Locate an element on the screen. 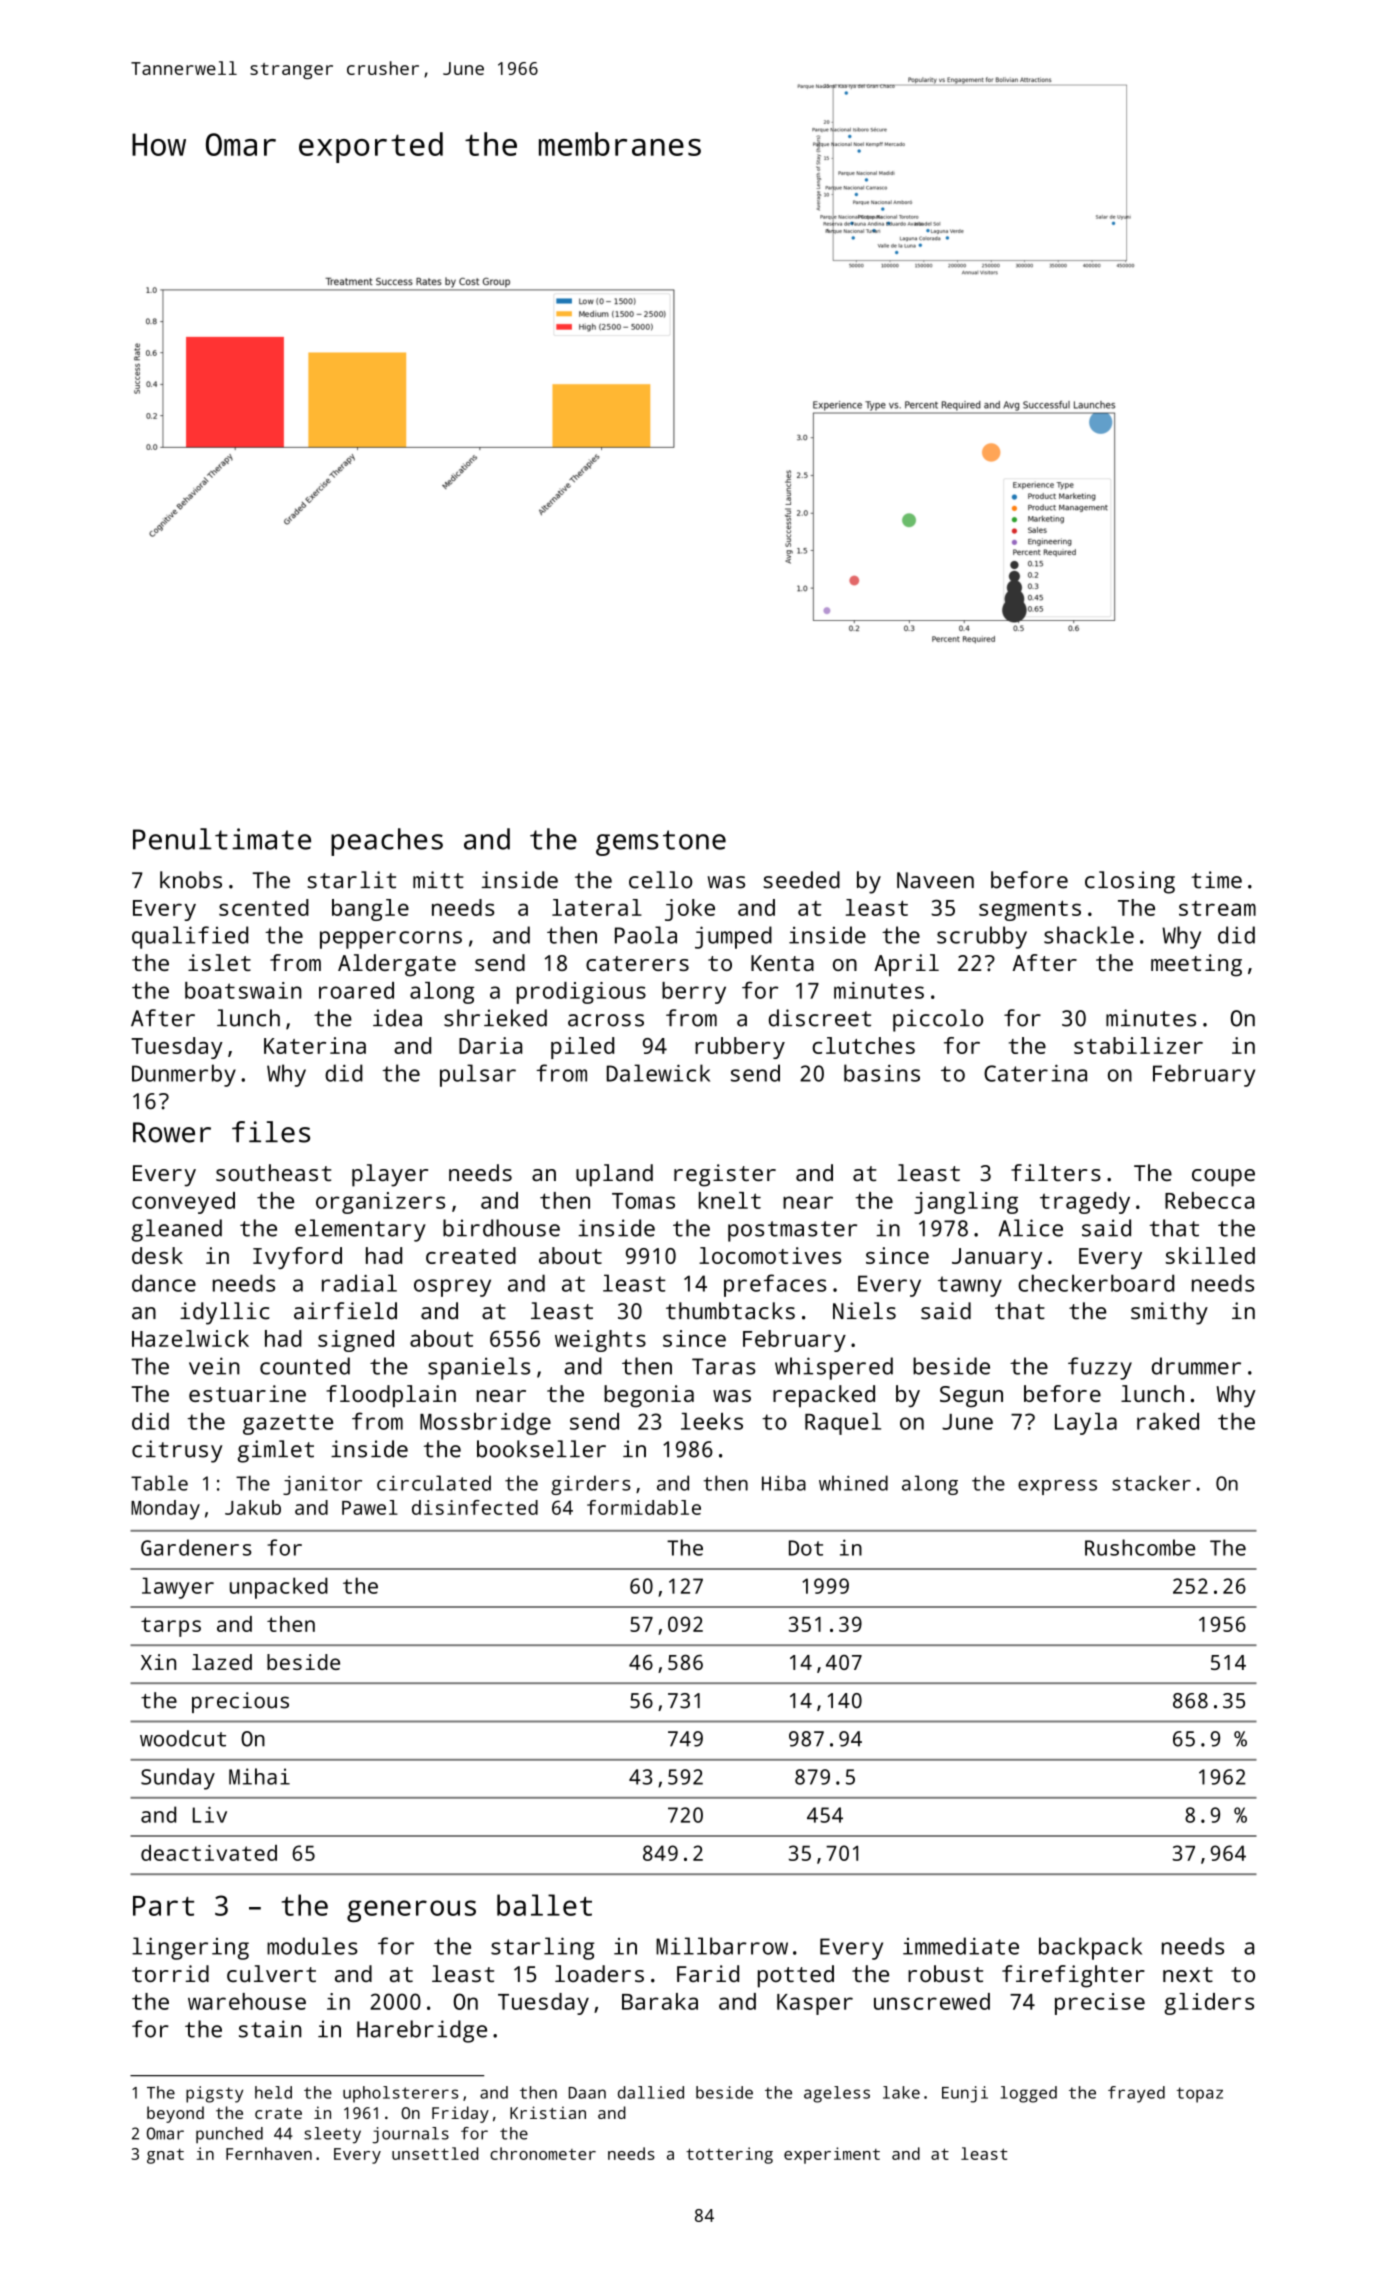 The height and width of the screenshot is (2284, 1387). repacked is located at coordinates (824, 1396).
